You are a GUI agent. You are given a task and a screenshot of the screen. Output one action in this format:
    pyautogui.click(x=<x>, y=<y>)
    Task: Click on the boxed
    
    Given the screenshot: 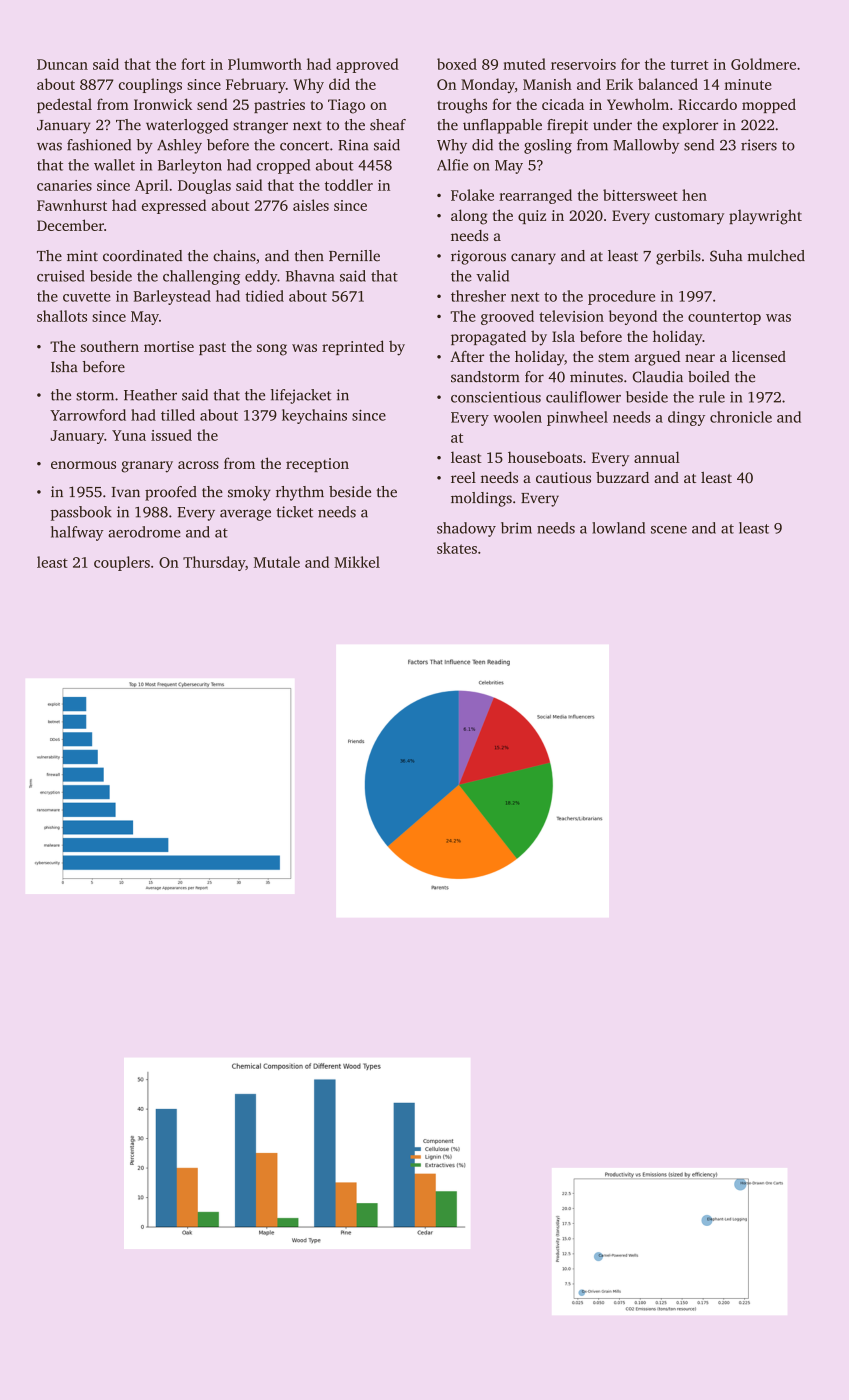 What is the action you would take?
    pyautogui.click(x=457, y=64)
